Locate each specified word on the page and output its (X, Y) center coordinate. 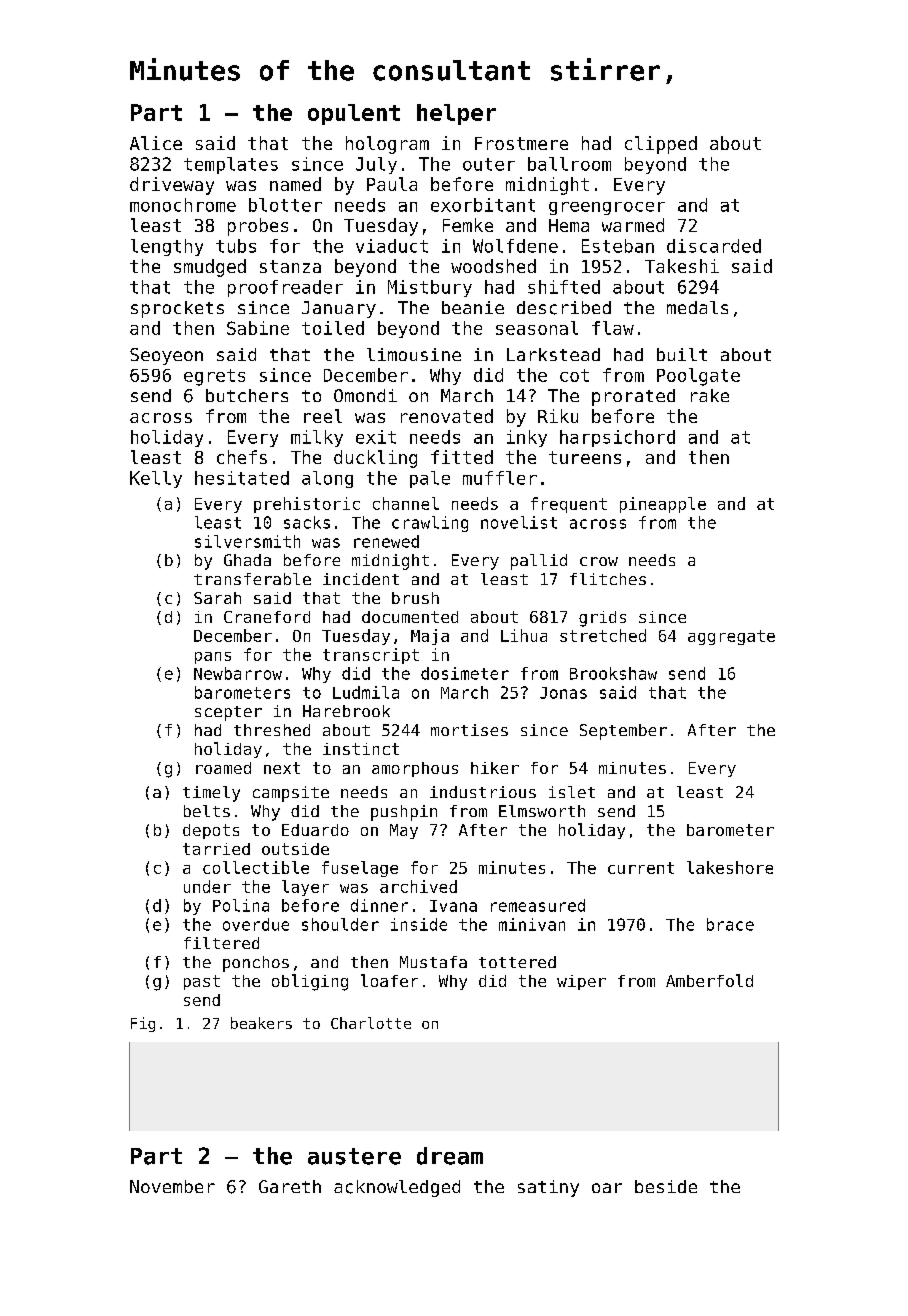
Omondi (365, 395)
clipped (661, 145)
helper (456, 114)
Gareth (290, 1186)
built (682, 354)
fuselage (360, 869)
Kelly (156, 479)
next (282, 768)
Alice (156, 143)
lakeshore (730, 867)
